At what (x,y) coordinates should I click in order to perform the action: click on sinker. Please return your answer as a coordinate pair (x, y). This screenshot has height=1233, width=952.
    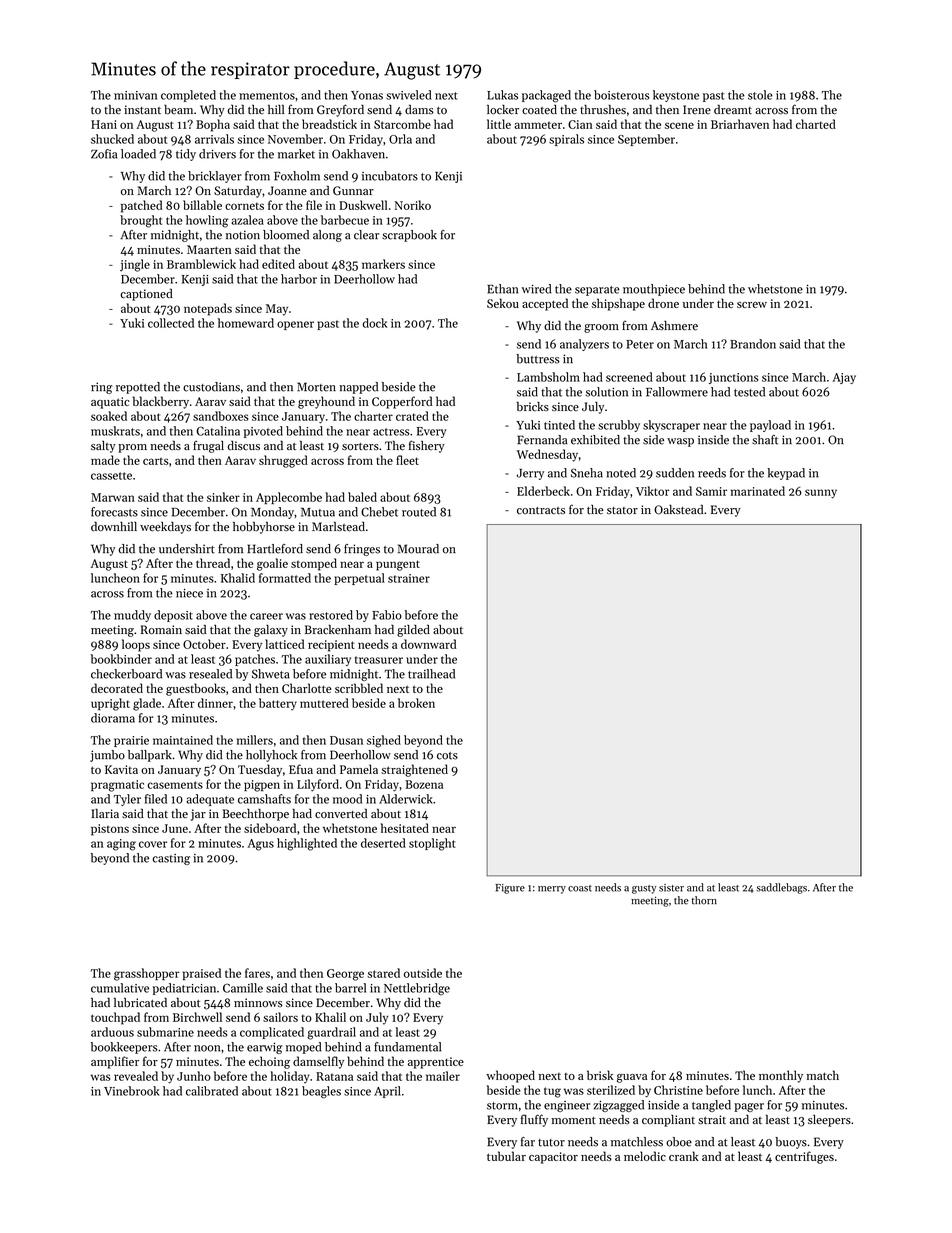
    Looking at the image, I should click on (223, 497).
